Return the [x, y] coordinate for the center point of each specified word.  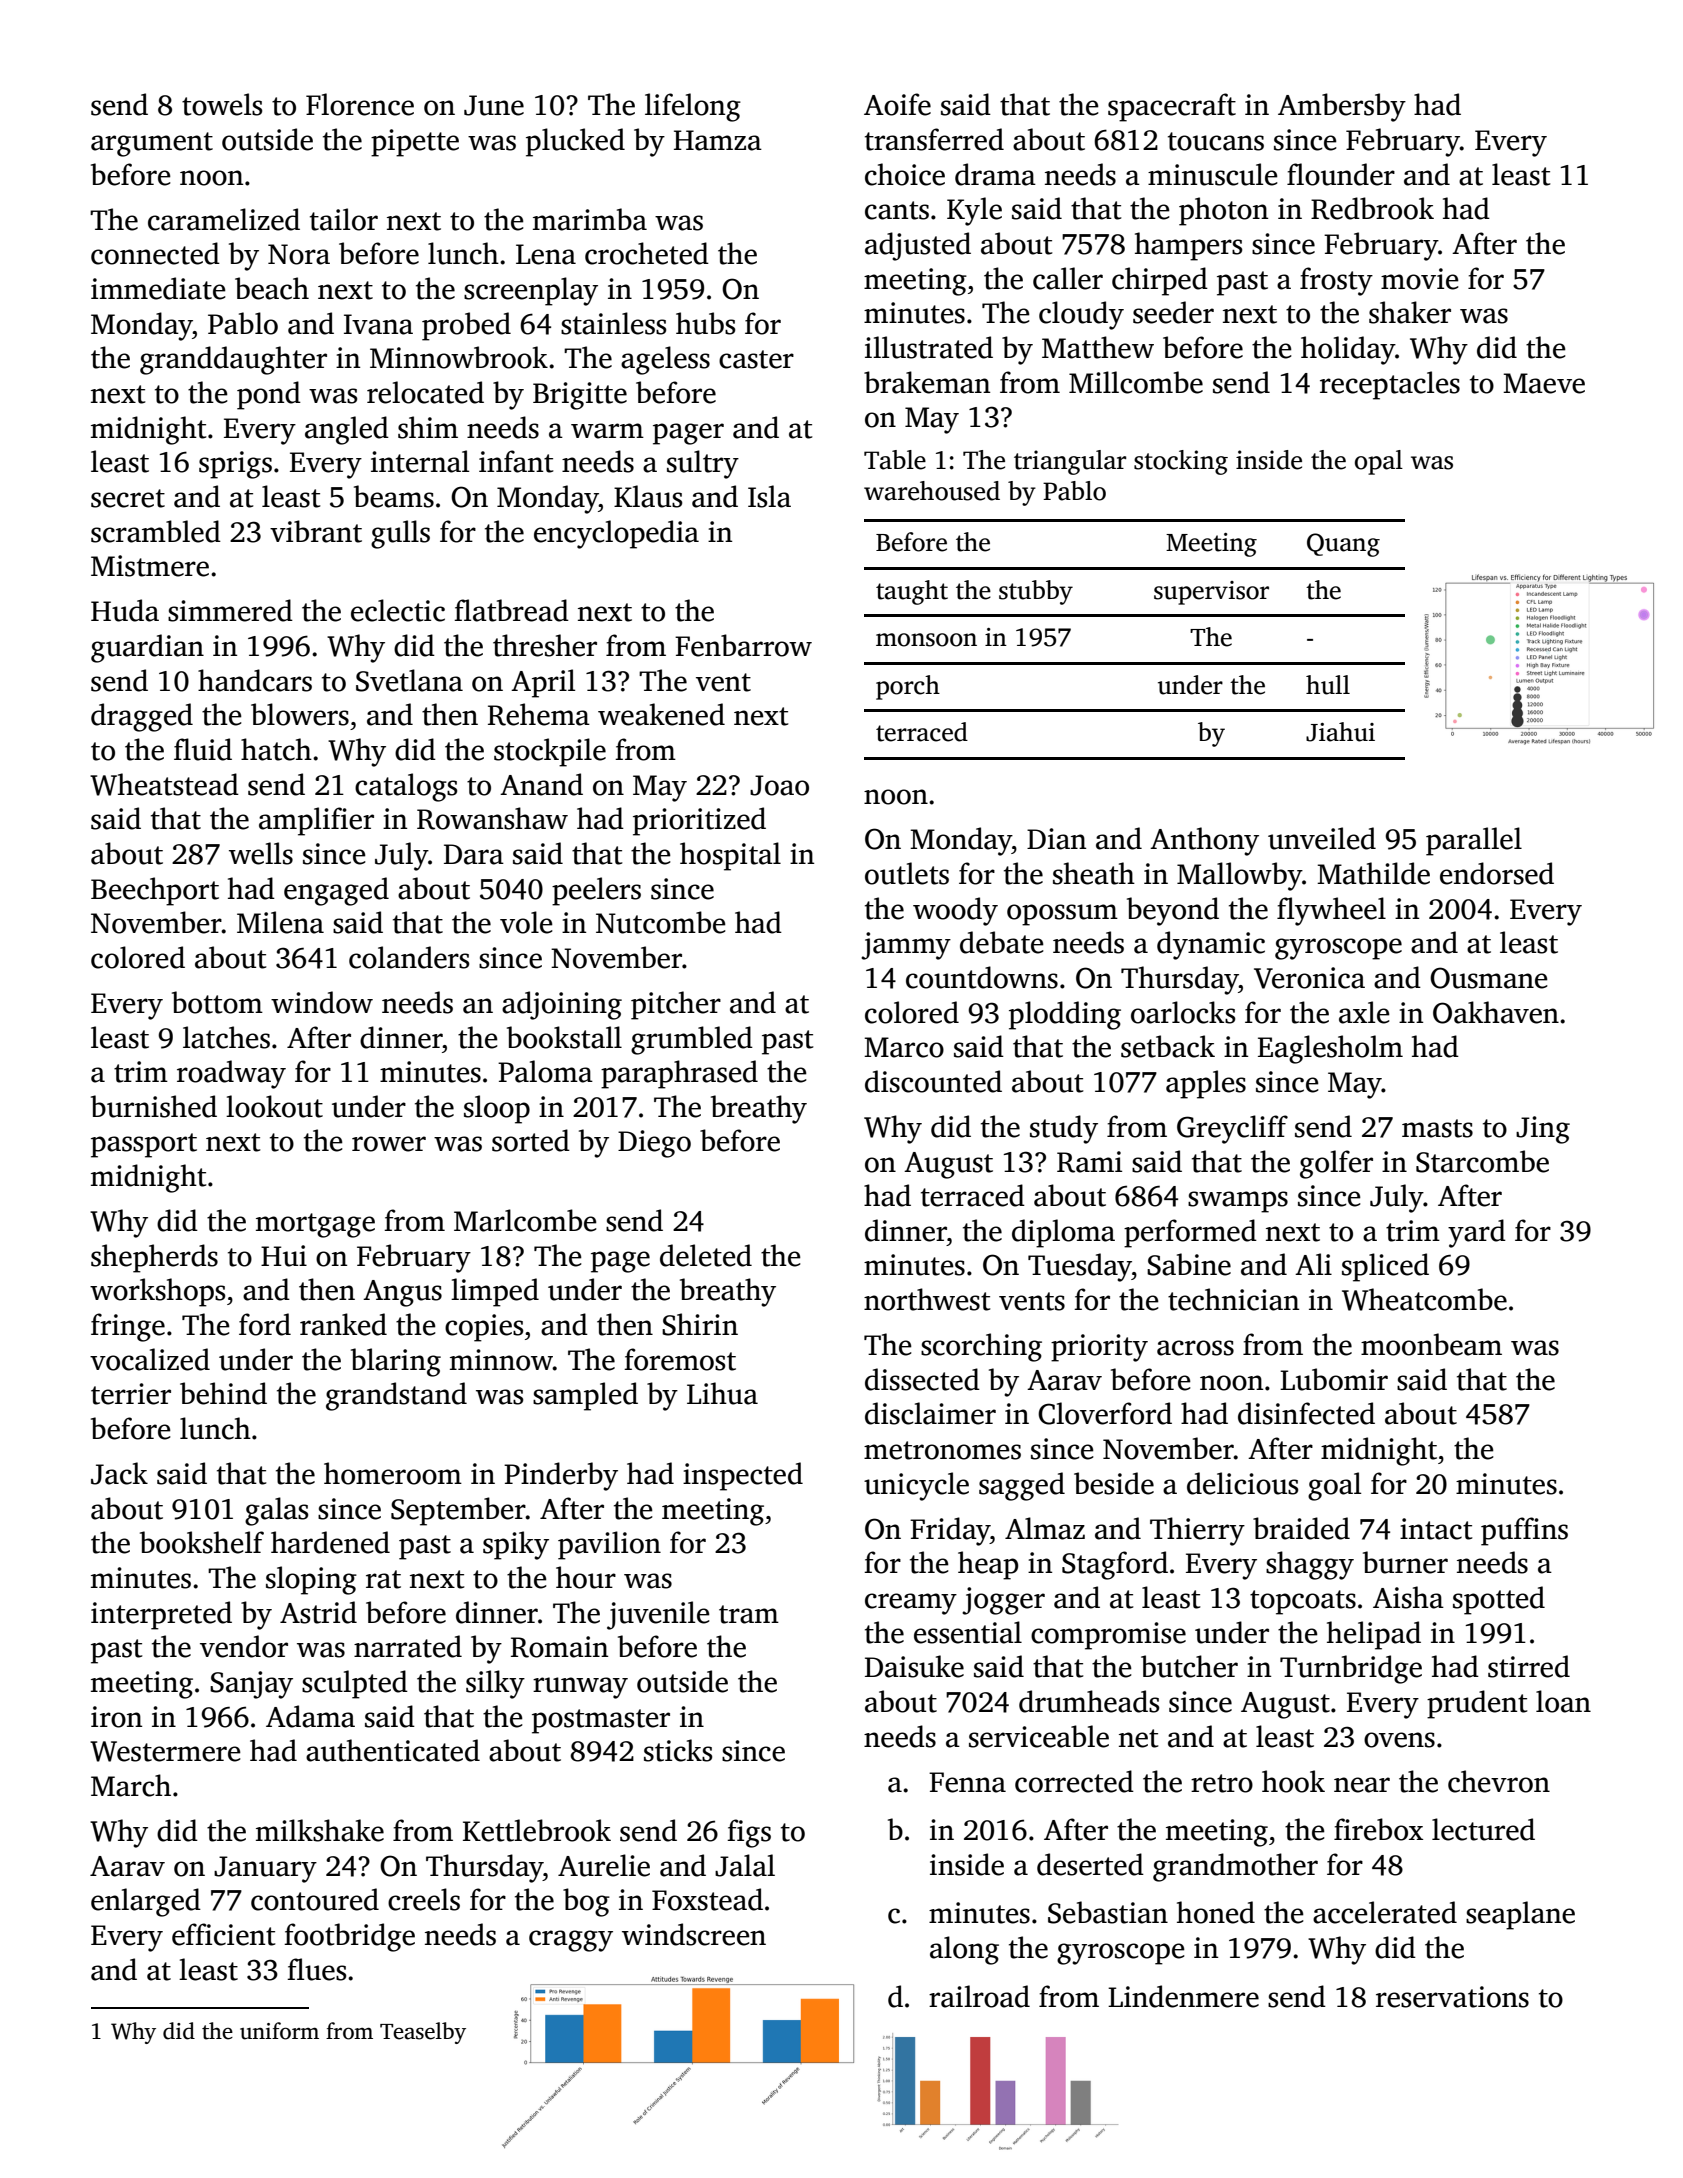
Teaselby [423, 2033]
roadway [231, 1074]
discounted [933, 1081]
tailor [344, 219]
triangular [1070, 462]
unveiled [1322, 838]
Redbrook [1372, 208]
